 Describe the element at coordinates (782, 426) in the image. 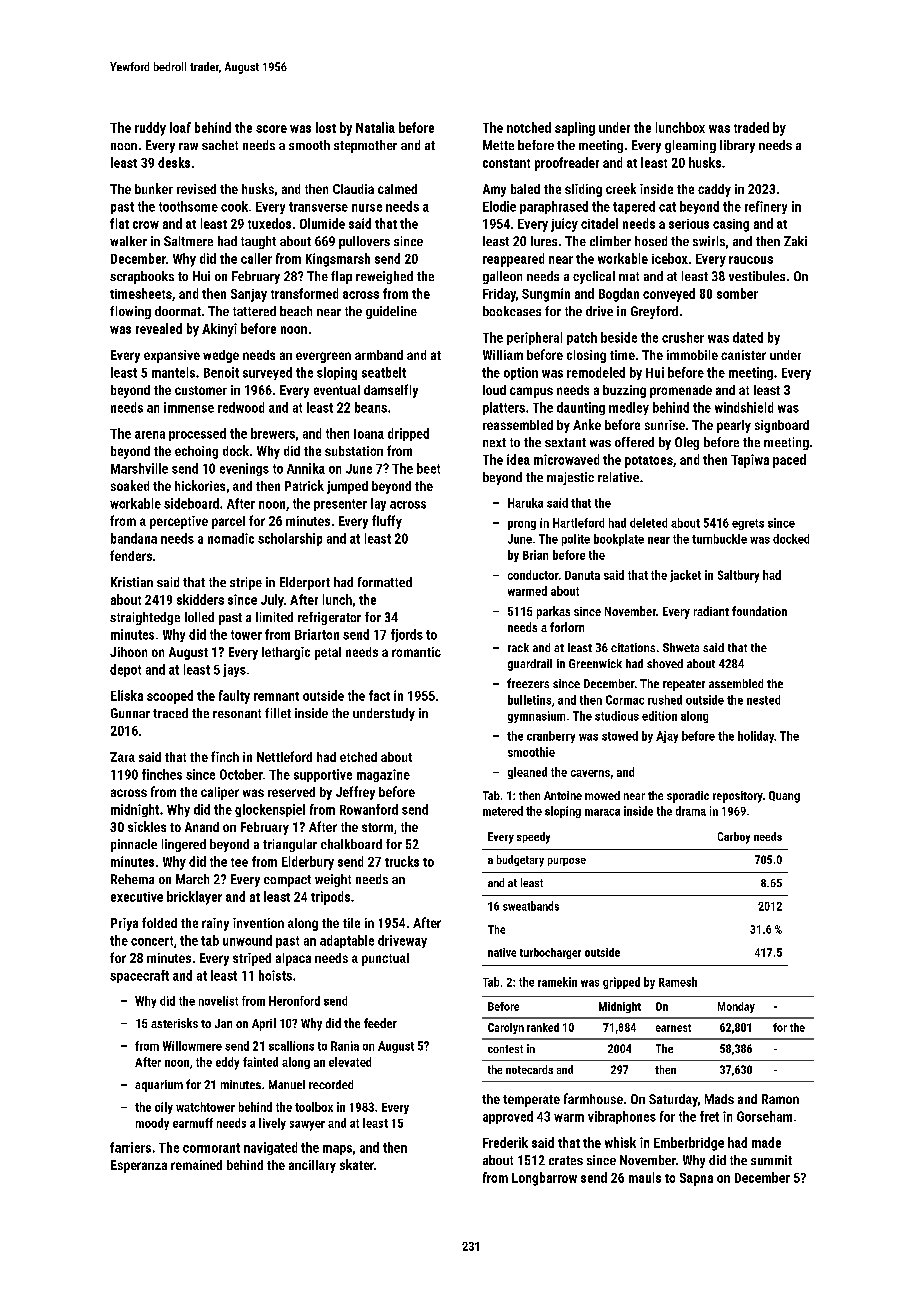

I see `signboard` at that location.
